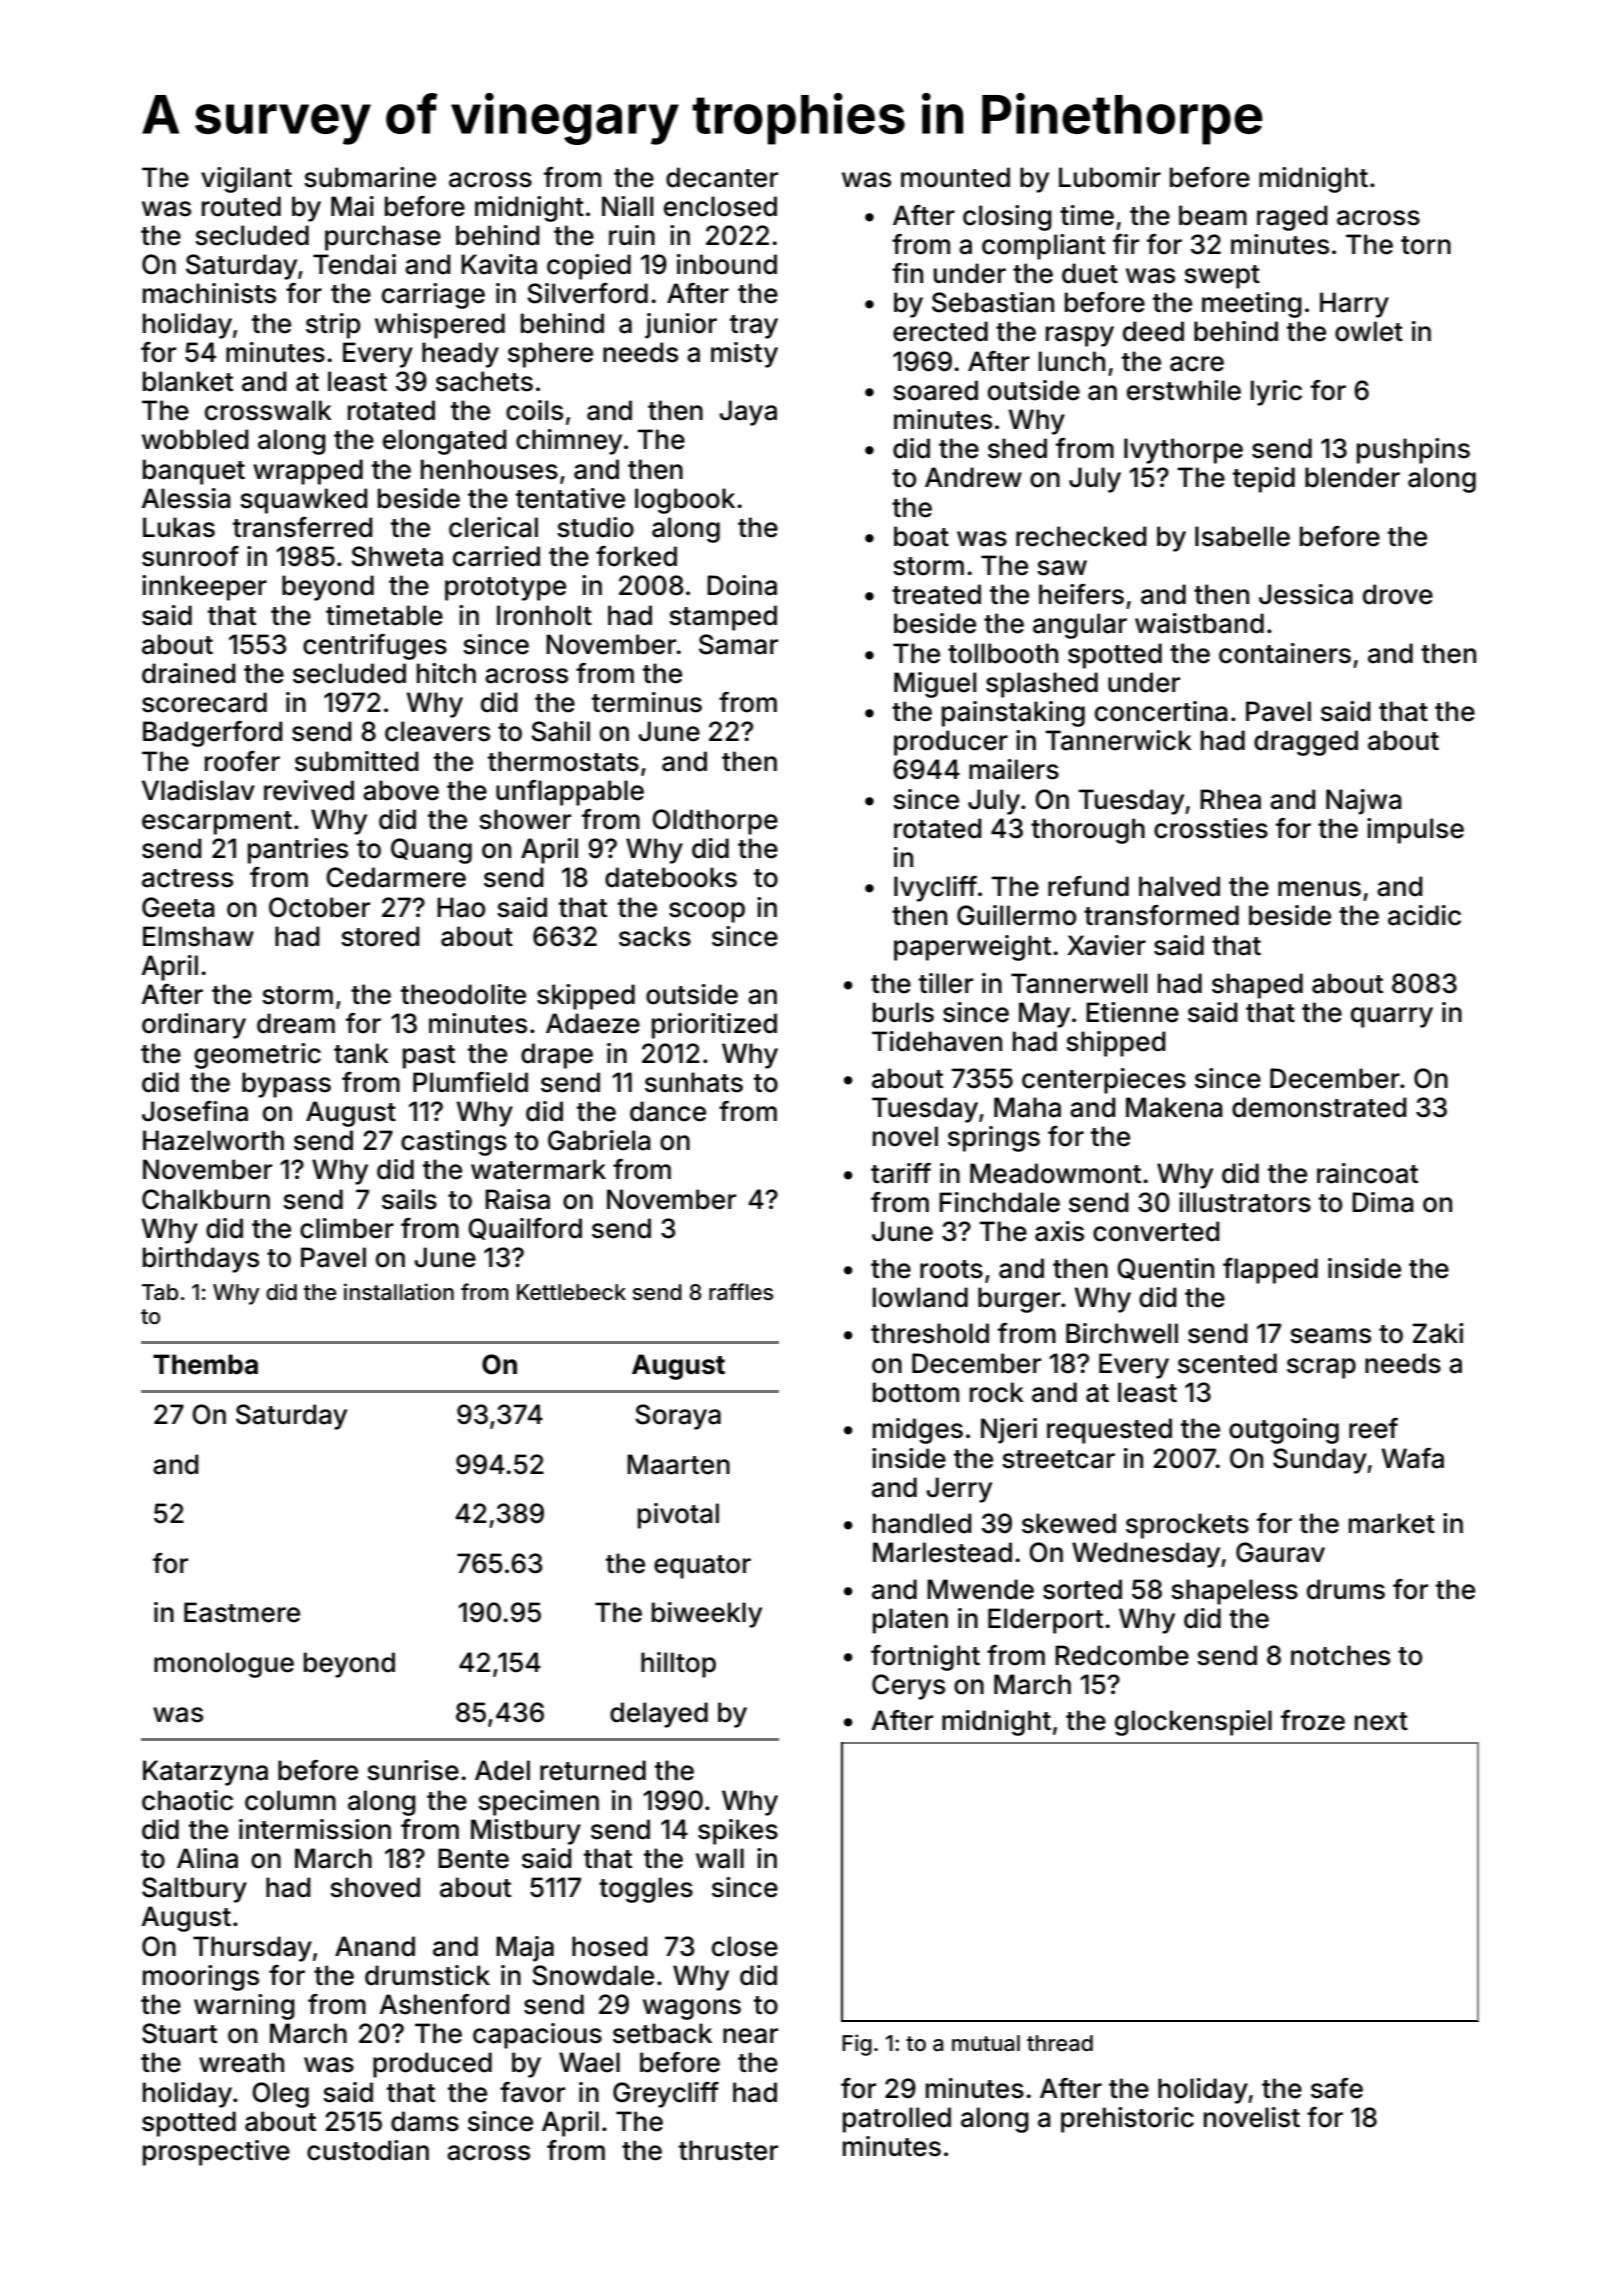 The height and width of the page is (2292, 1620). What do you see at coordinates (1156, 1231) in the page?
I see `converted` at bounding box center [1156, 1231].
